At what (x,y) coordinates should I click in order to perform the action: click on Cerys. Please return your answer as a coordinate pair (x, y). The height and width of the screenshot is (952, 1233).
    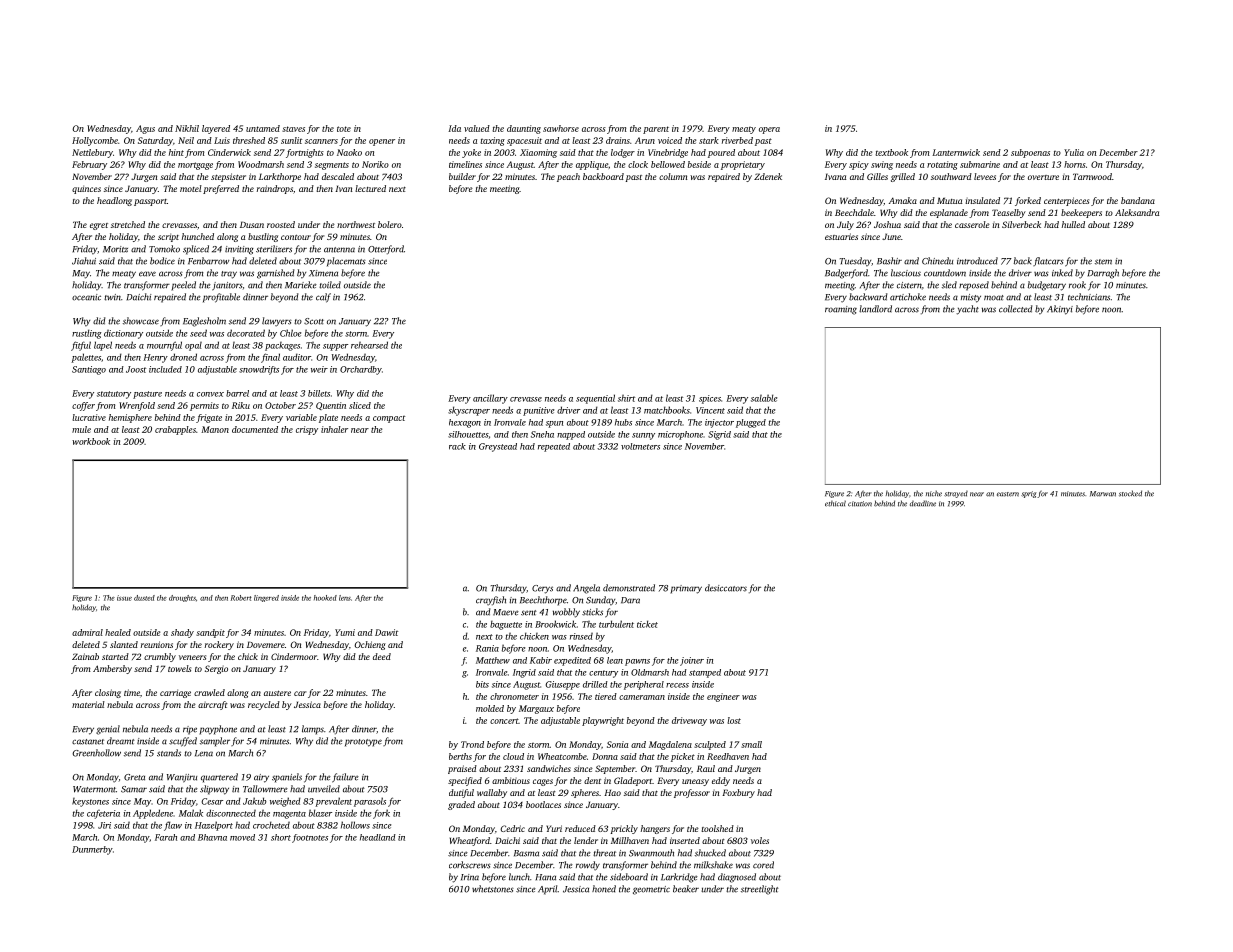
    Looking at the image, I should click on (542, 589).
